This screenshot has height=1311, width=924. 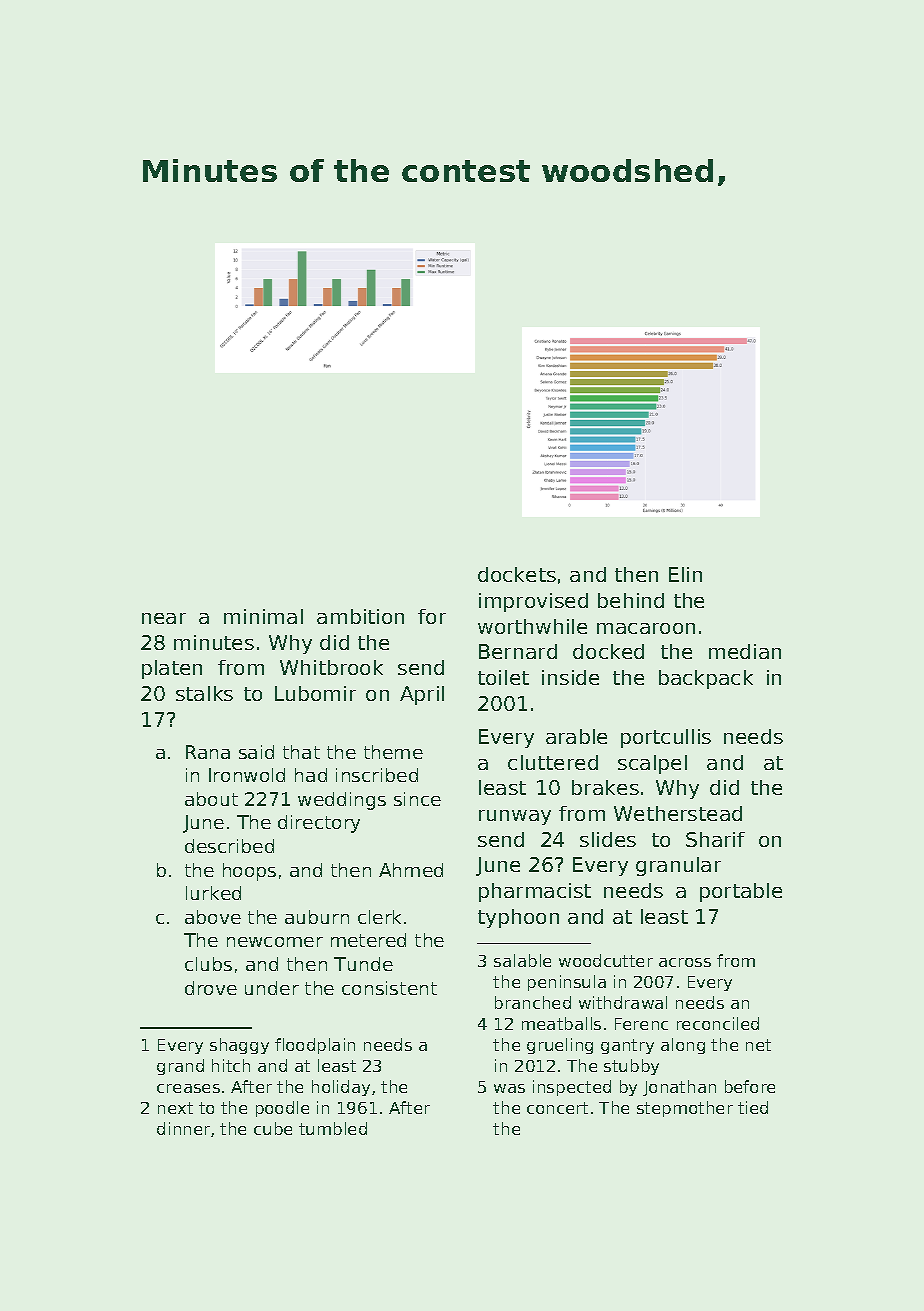 I want to click on net, so click(x=758, y=1045).
